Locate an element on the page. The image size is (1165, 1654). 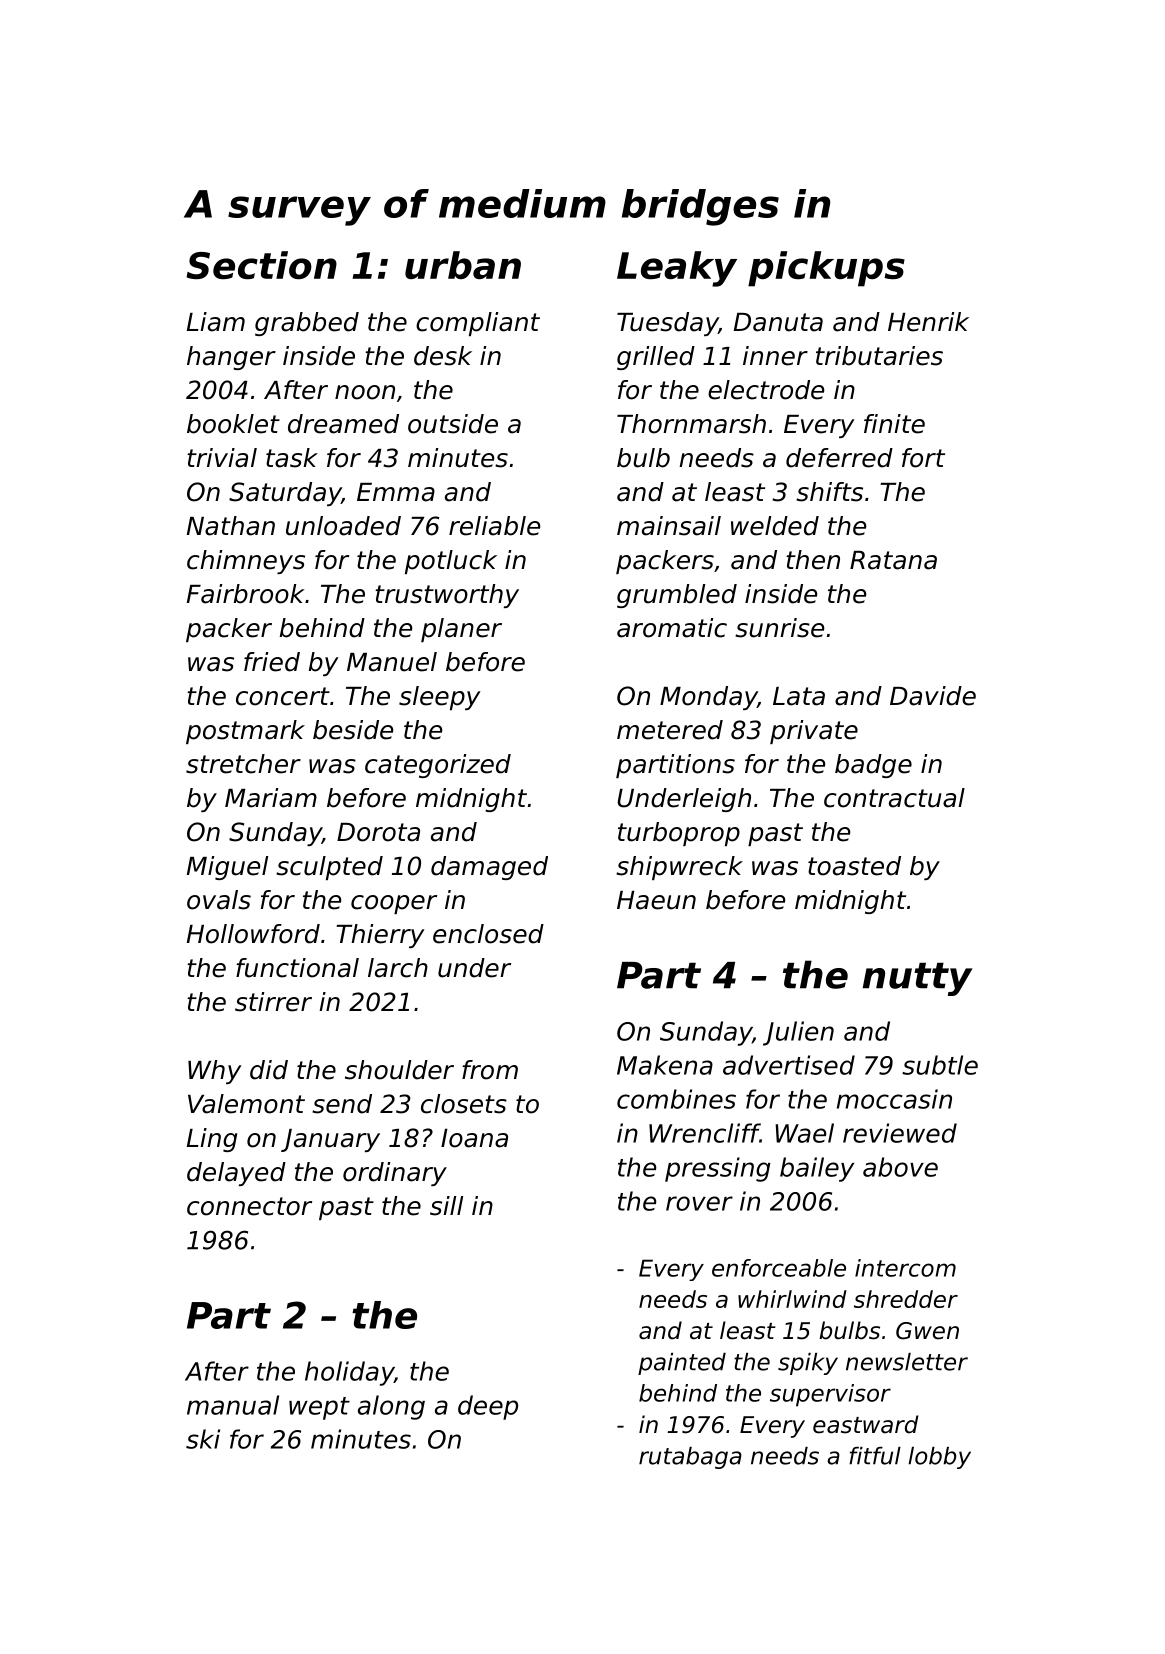
Davide is located at coordinates (933, 696).
